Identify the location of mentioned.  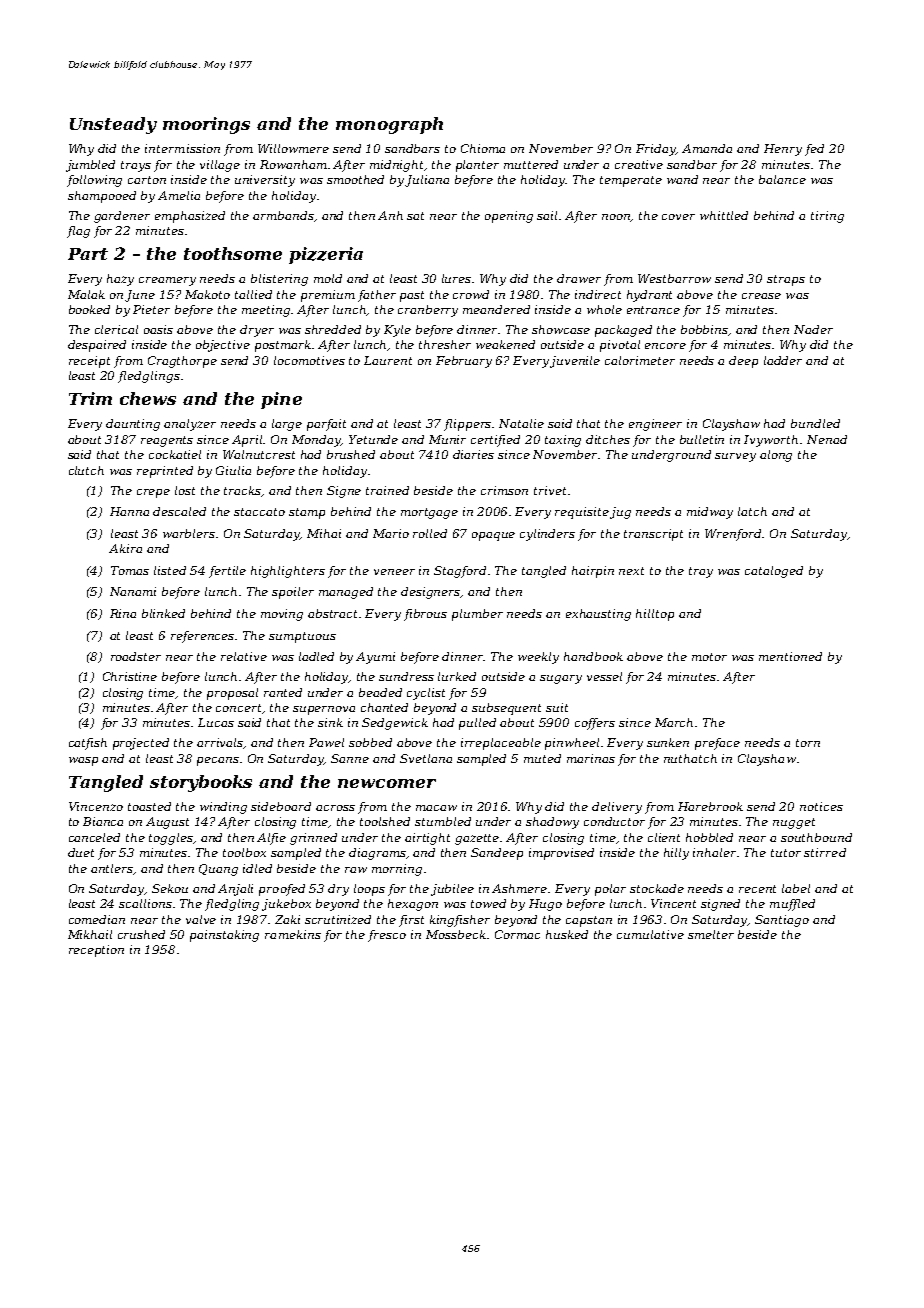
(790, 656).
